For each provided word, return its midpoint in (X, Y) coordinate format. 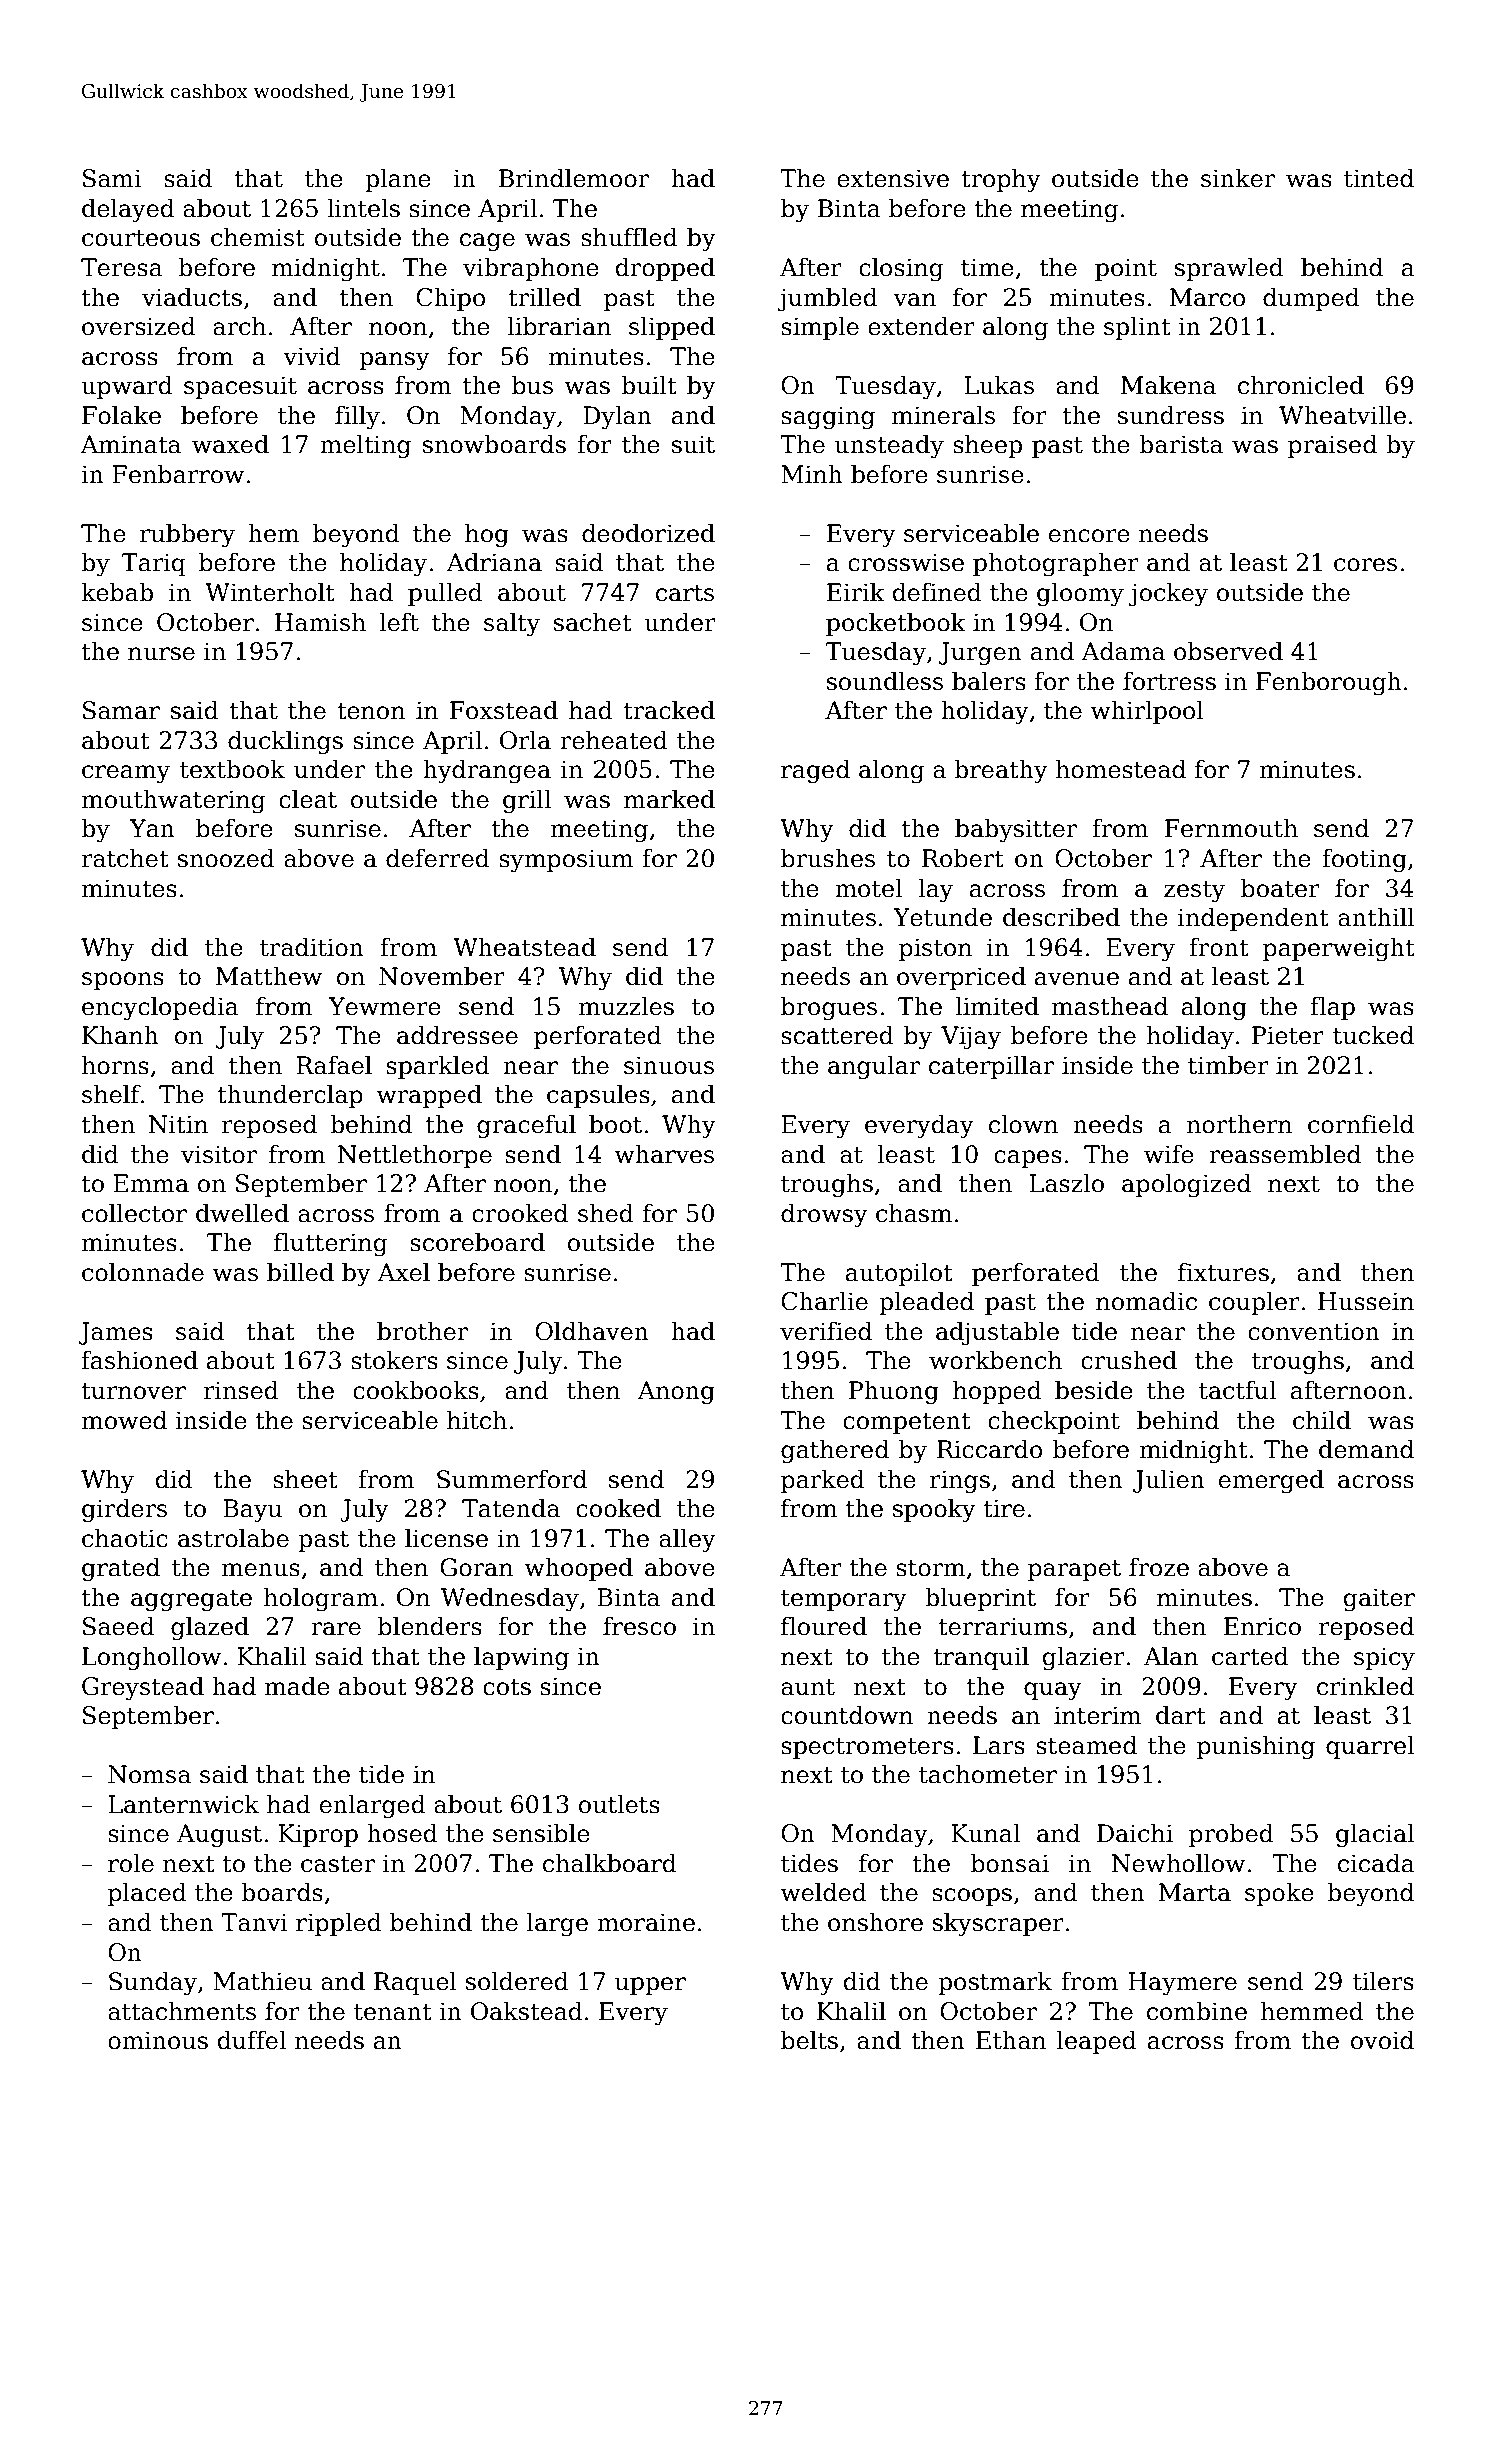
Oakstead (527, 2011)
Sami (112, 178)
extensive (893, 178)
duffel (252, 2040)
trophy (1001, 180)
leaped (1097, 2042)
